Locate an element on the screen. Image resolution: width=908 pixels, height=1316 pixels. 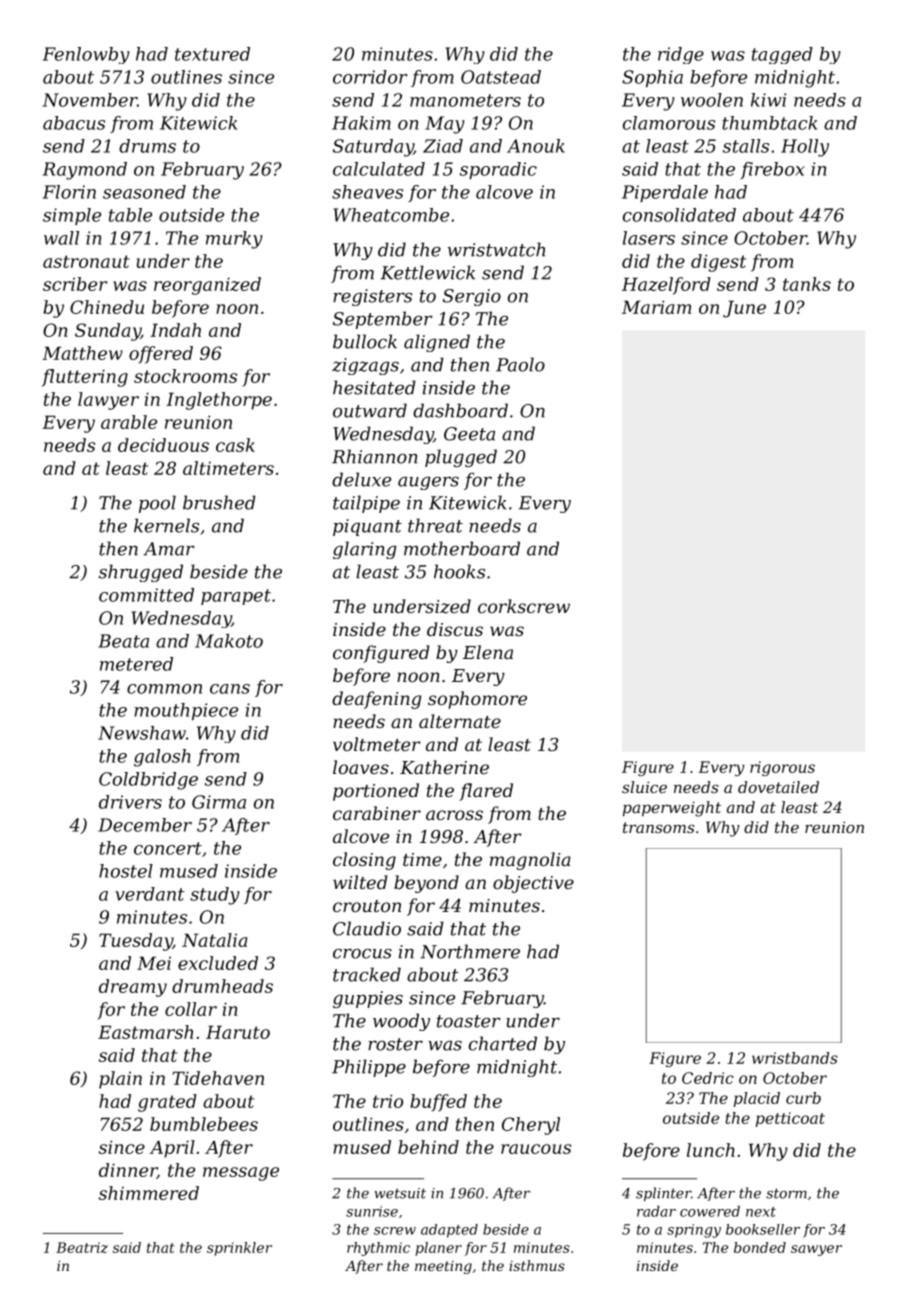
across is located at coordinates (454, 815).
